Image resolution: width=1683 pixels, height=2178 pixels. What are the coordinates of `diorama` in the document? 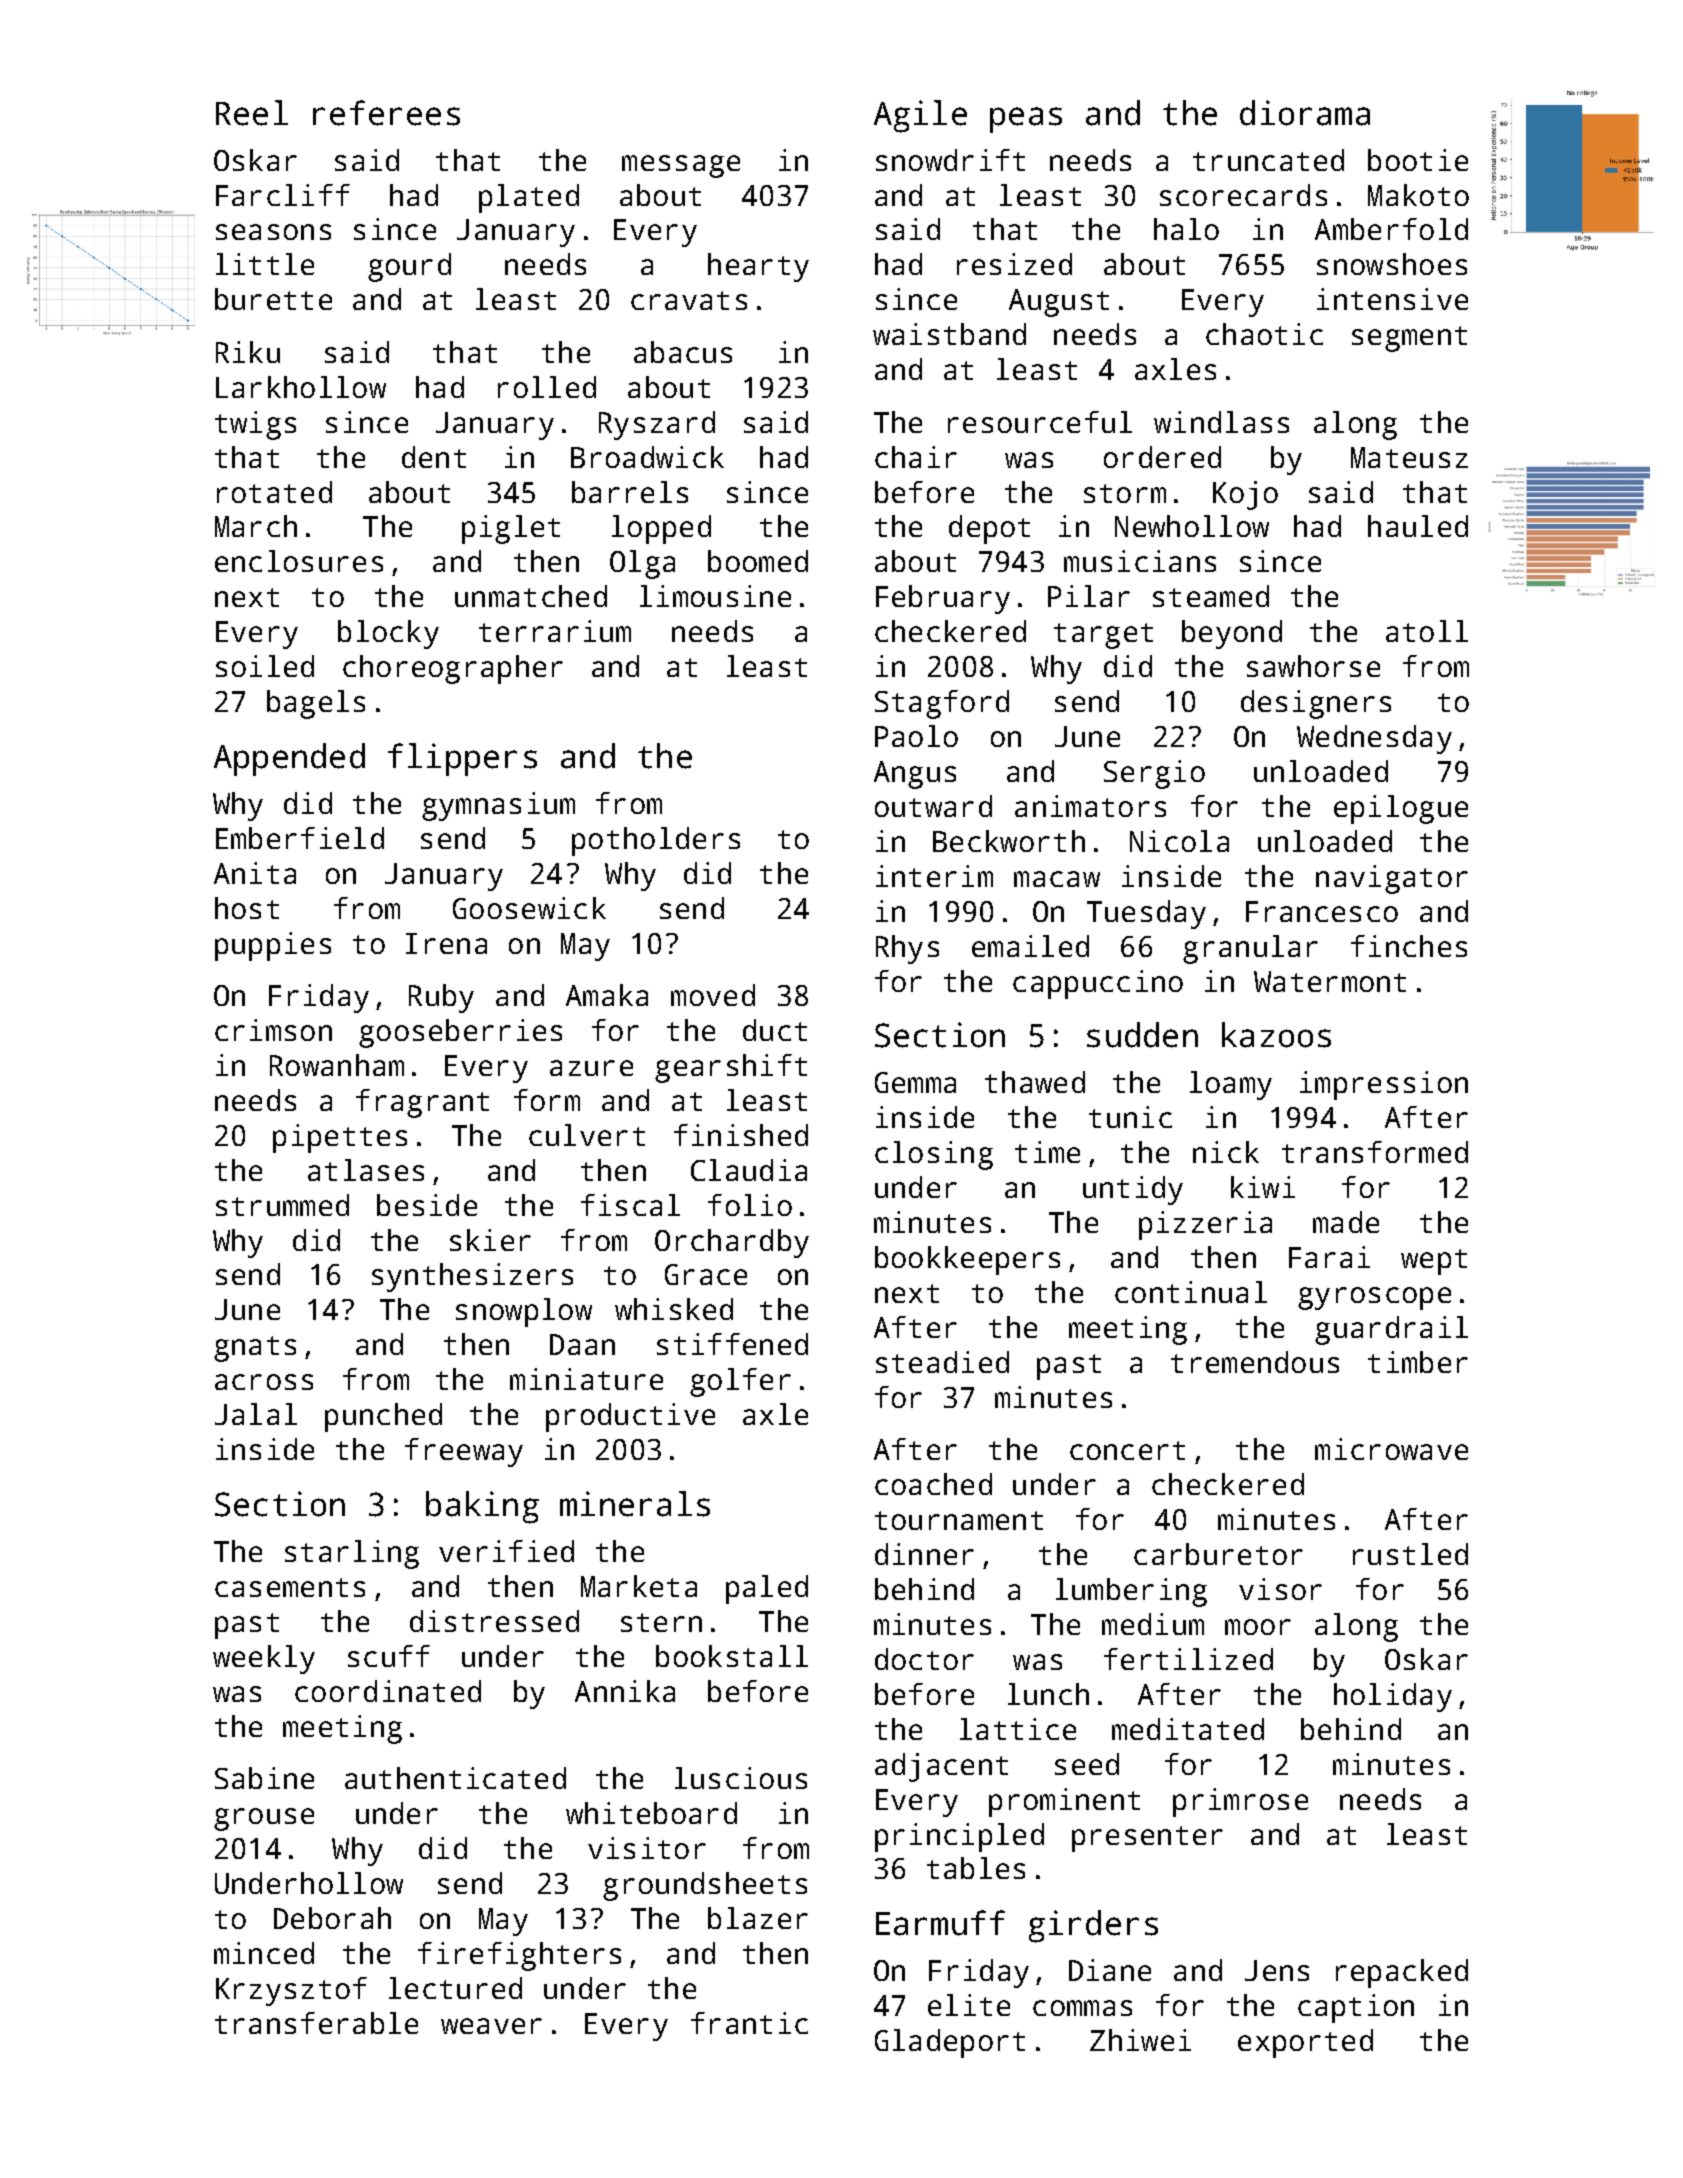 It's located at (1305, 113).
